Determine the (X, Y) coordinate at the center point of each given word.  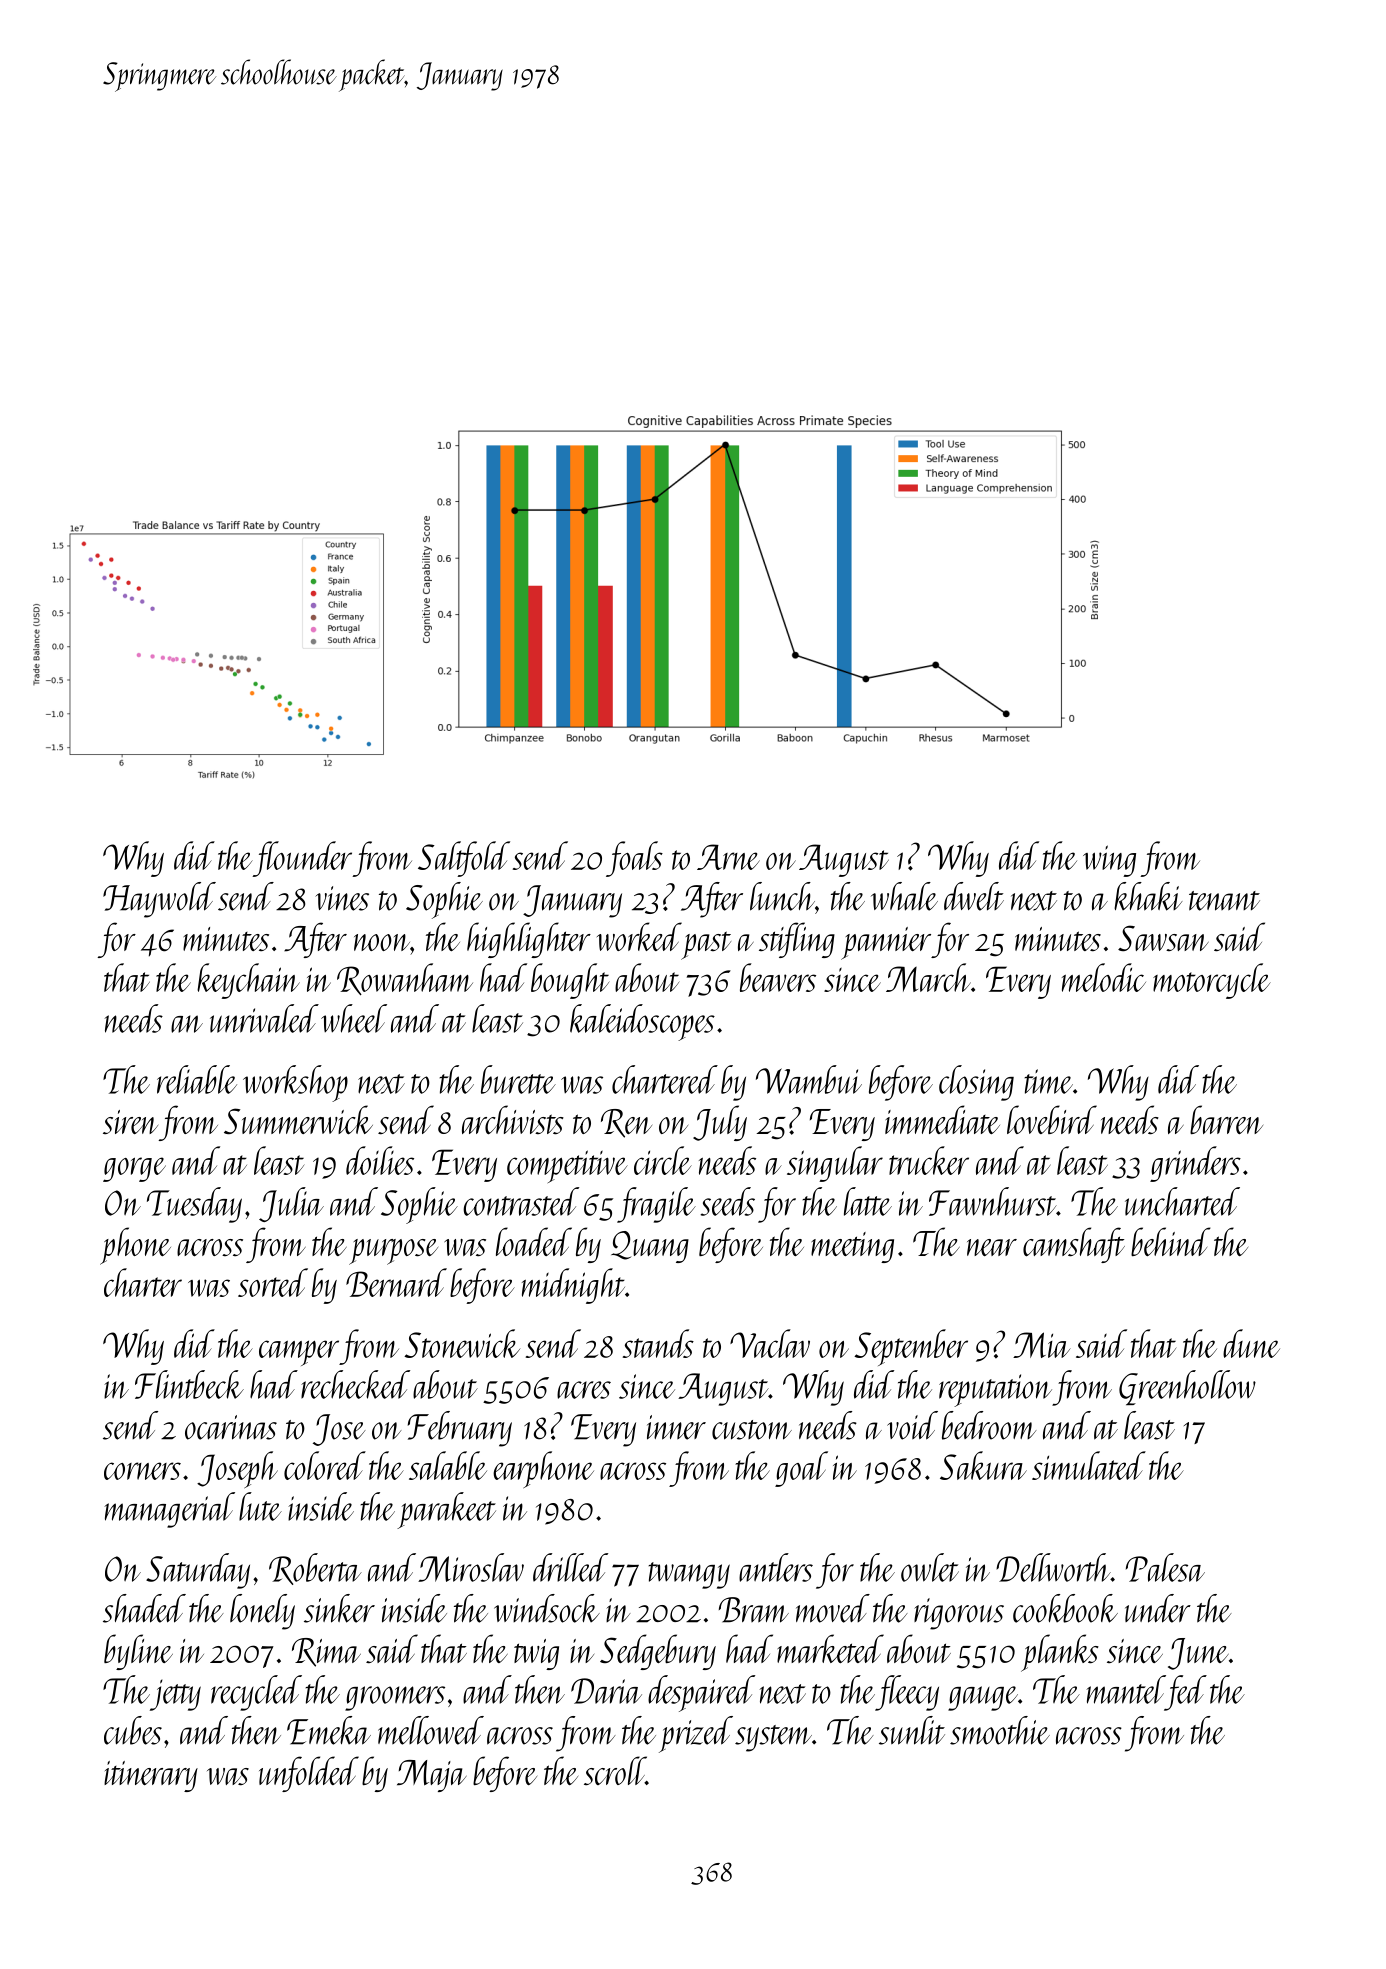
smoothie (1000, 1730)
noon (382, 942)
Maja (432, 1776)
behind (1171, 1241)
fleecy (907, 1693)
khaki (1148, 896)
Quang (650, 1247)
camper (299, 1353)
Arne (728, 857)
